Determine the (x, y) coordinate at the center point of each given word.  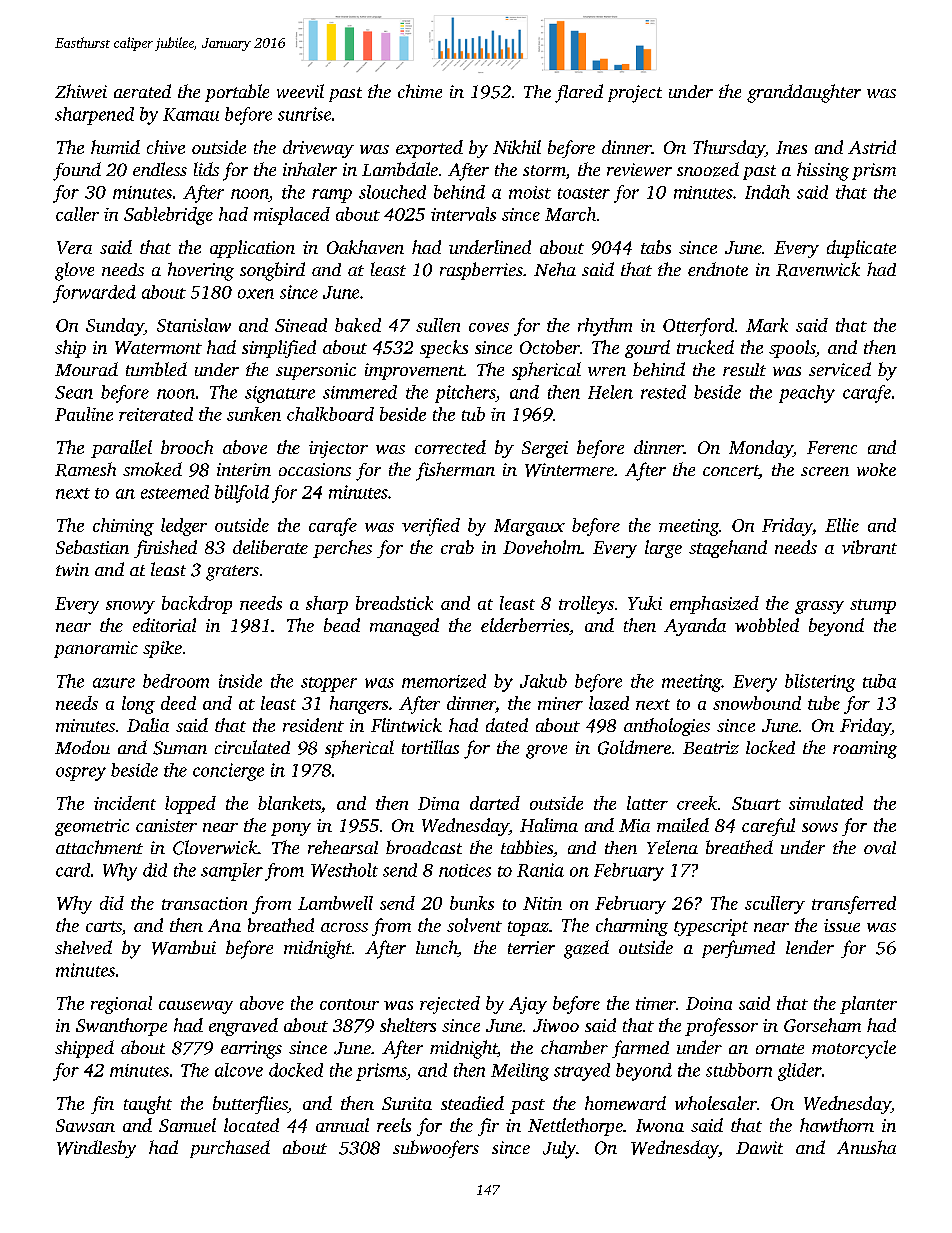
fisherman (455, 471)
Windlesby (96, 1149)
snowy (130, 607)
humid (115, 147)
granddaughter (804, 93)
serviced (840, 369)
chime (420, 91)
